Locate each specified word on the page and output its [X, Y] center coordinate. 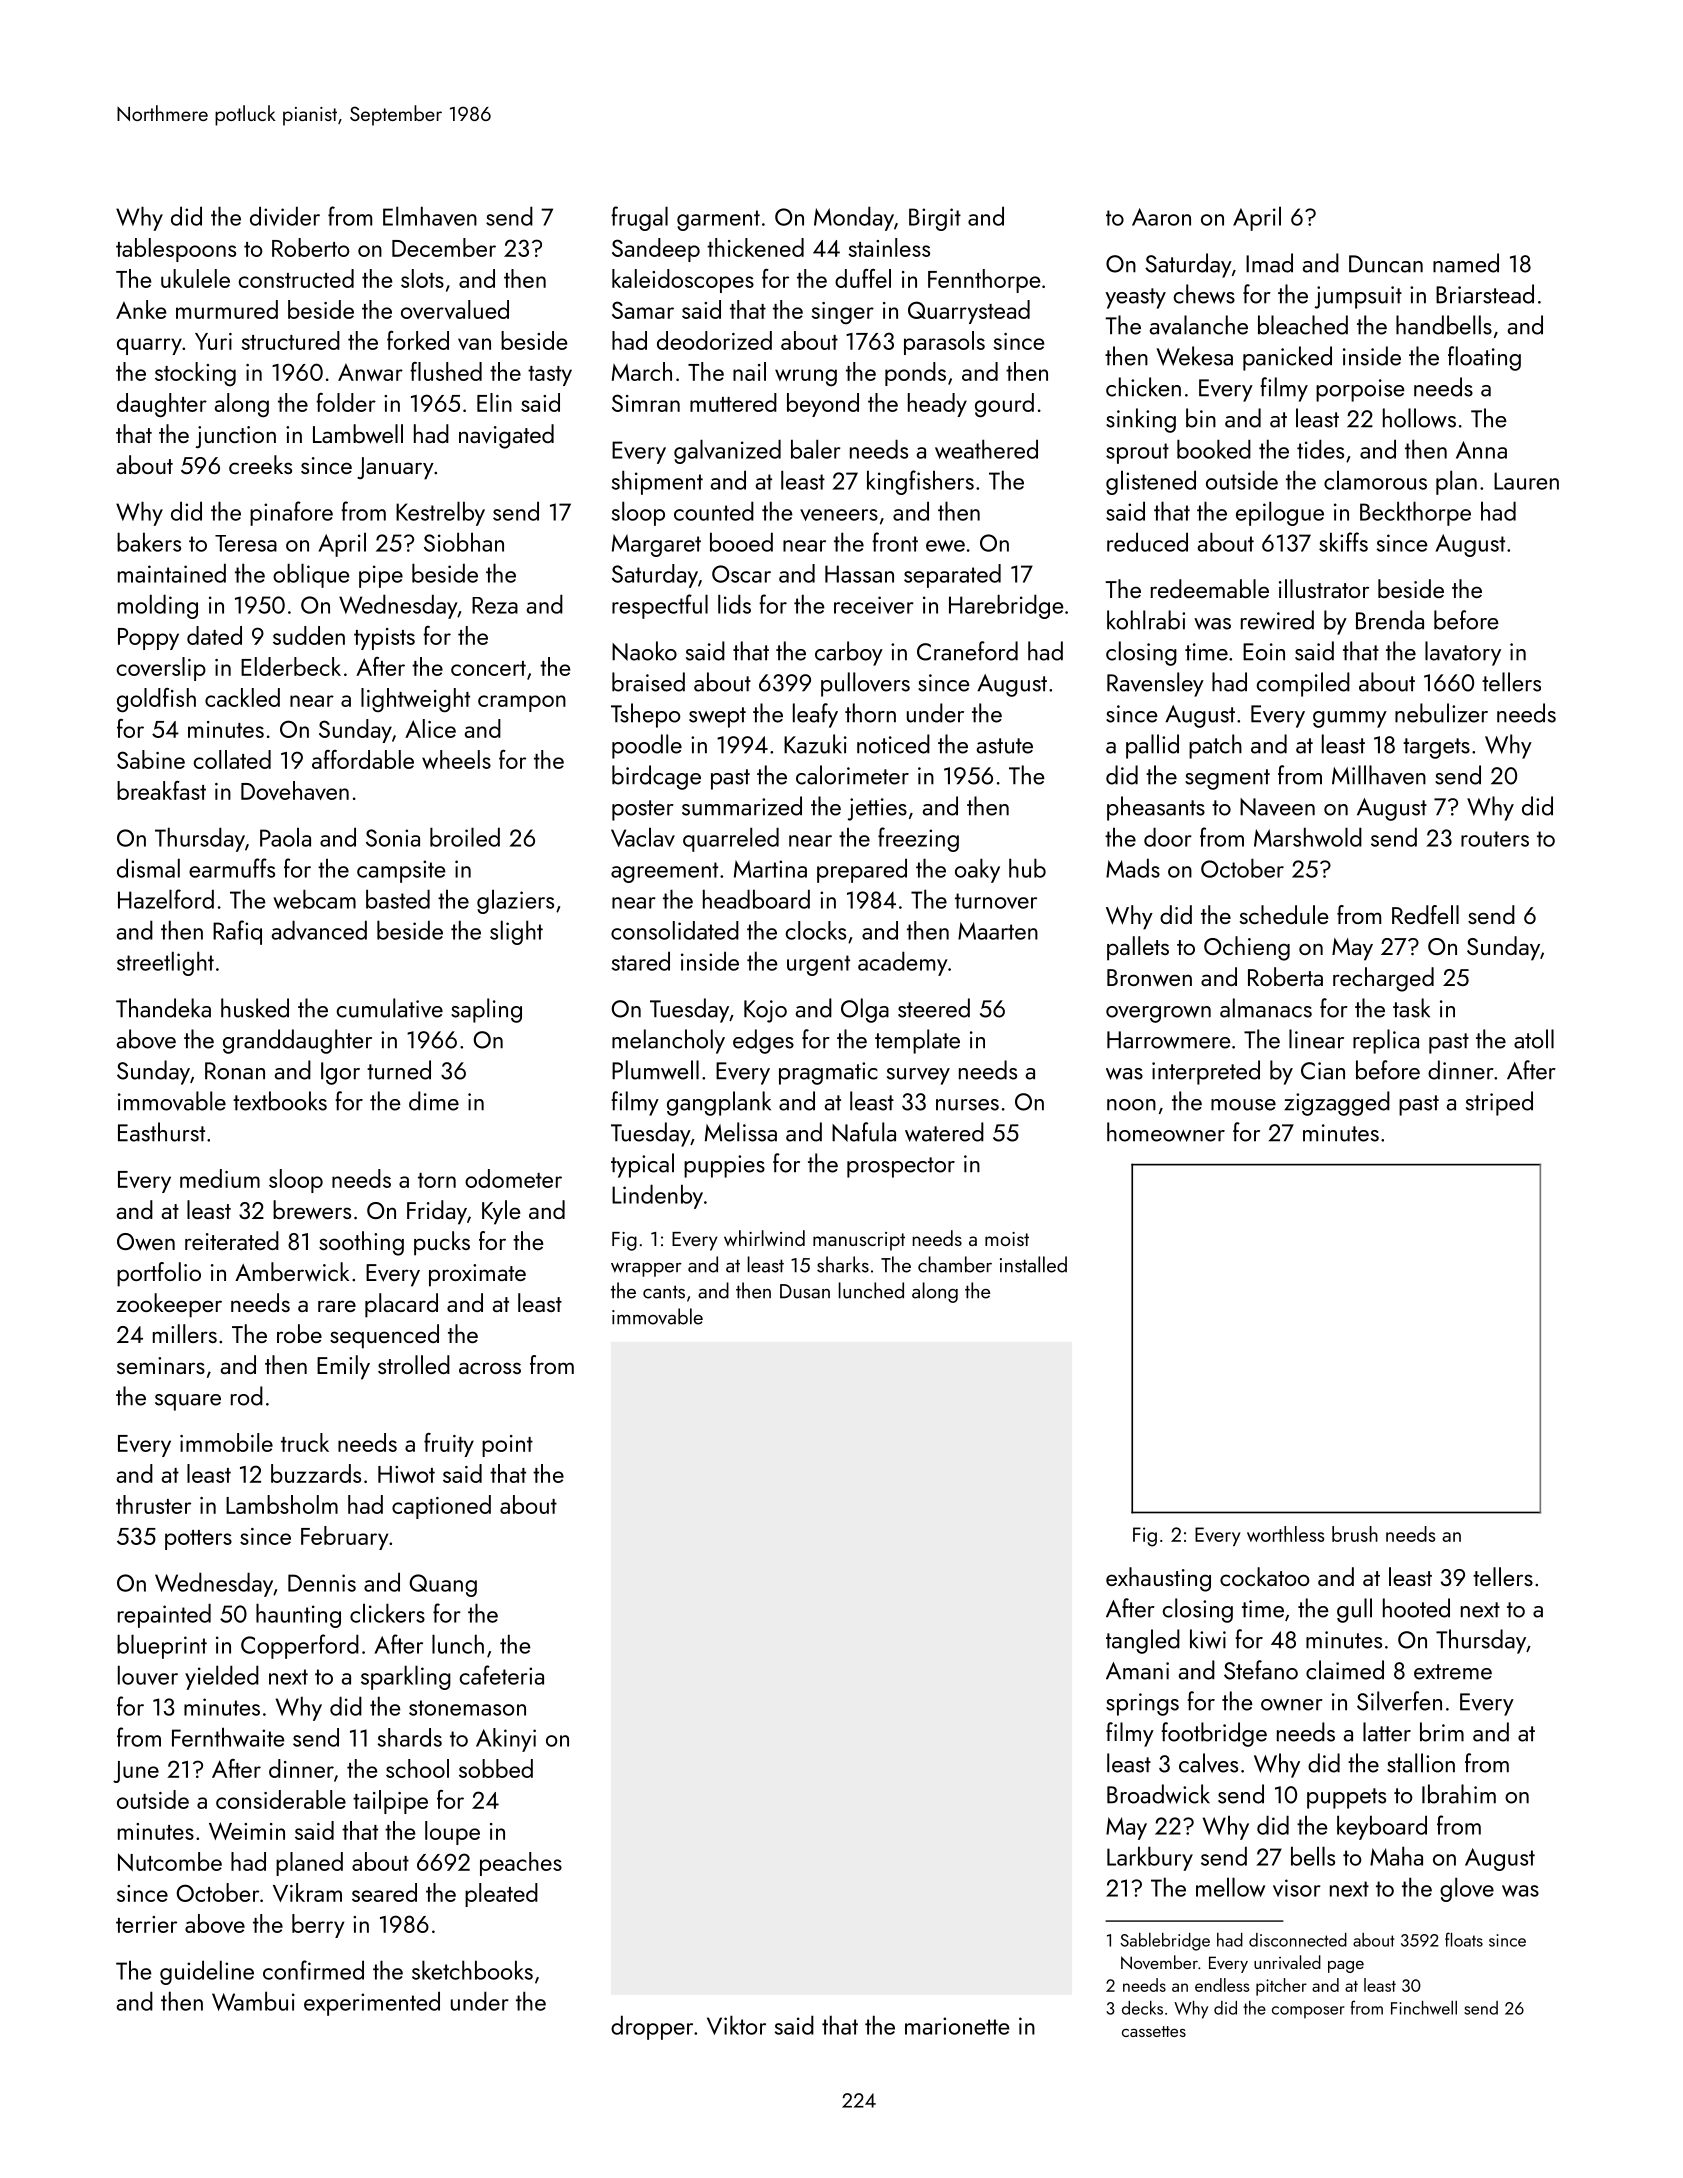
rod [247, 1396]
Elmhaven [430, 216]
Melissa [741, 1132]
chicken [1143, 387]
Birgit [935, 219]
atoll [1534, 1039]
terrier [146, 1924]
